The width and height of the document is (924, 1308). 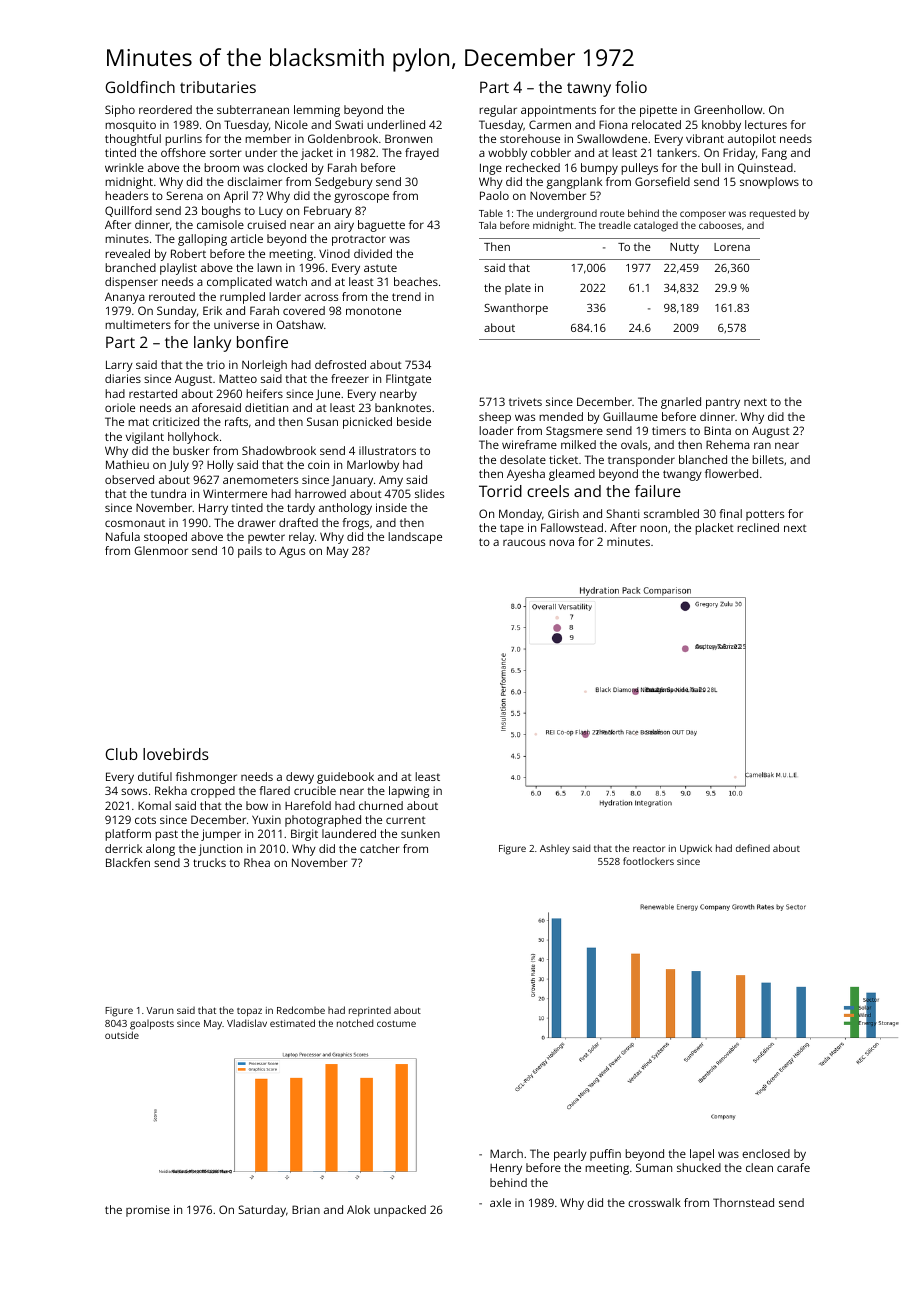 I want to click on mosquito, so click(x=130, y=126).
